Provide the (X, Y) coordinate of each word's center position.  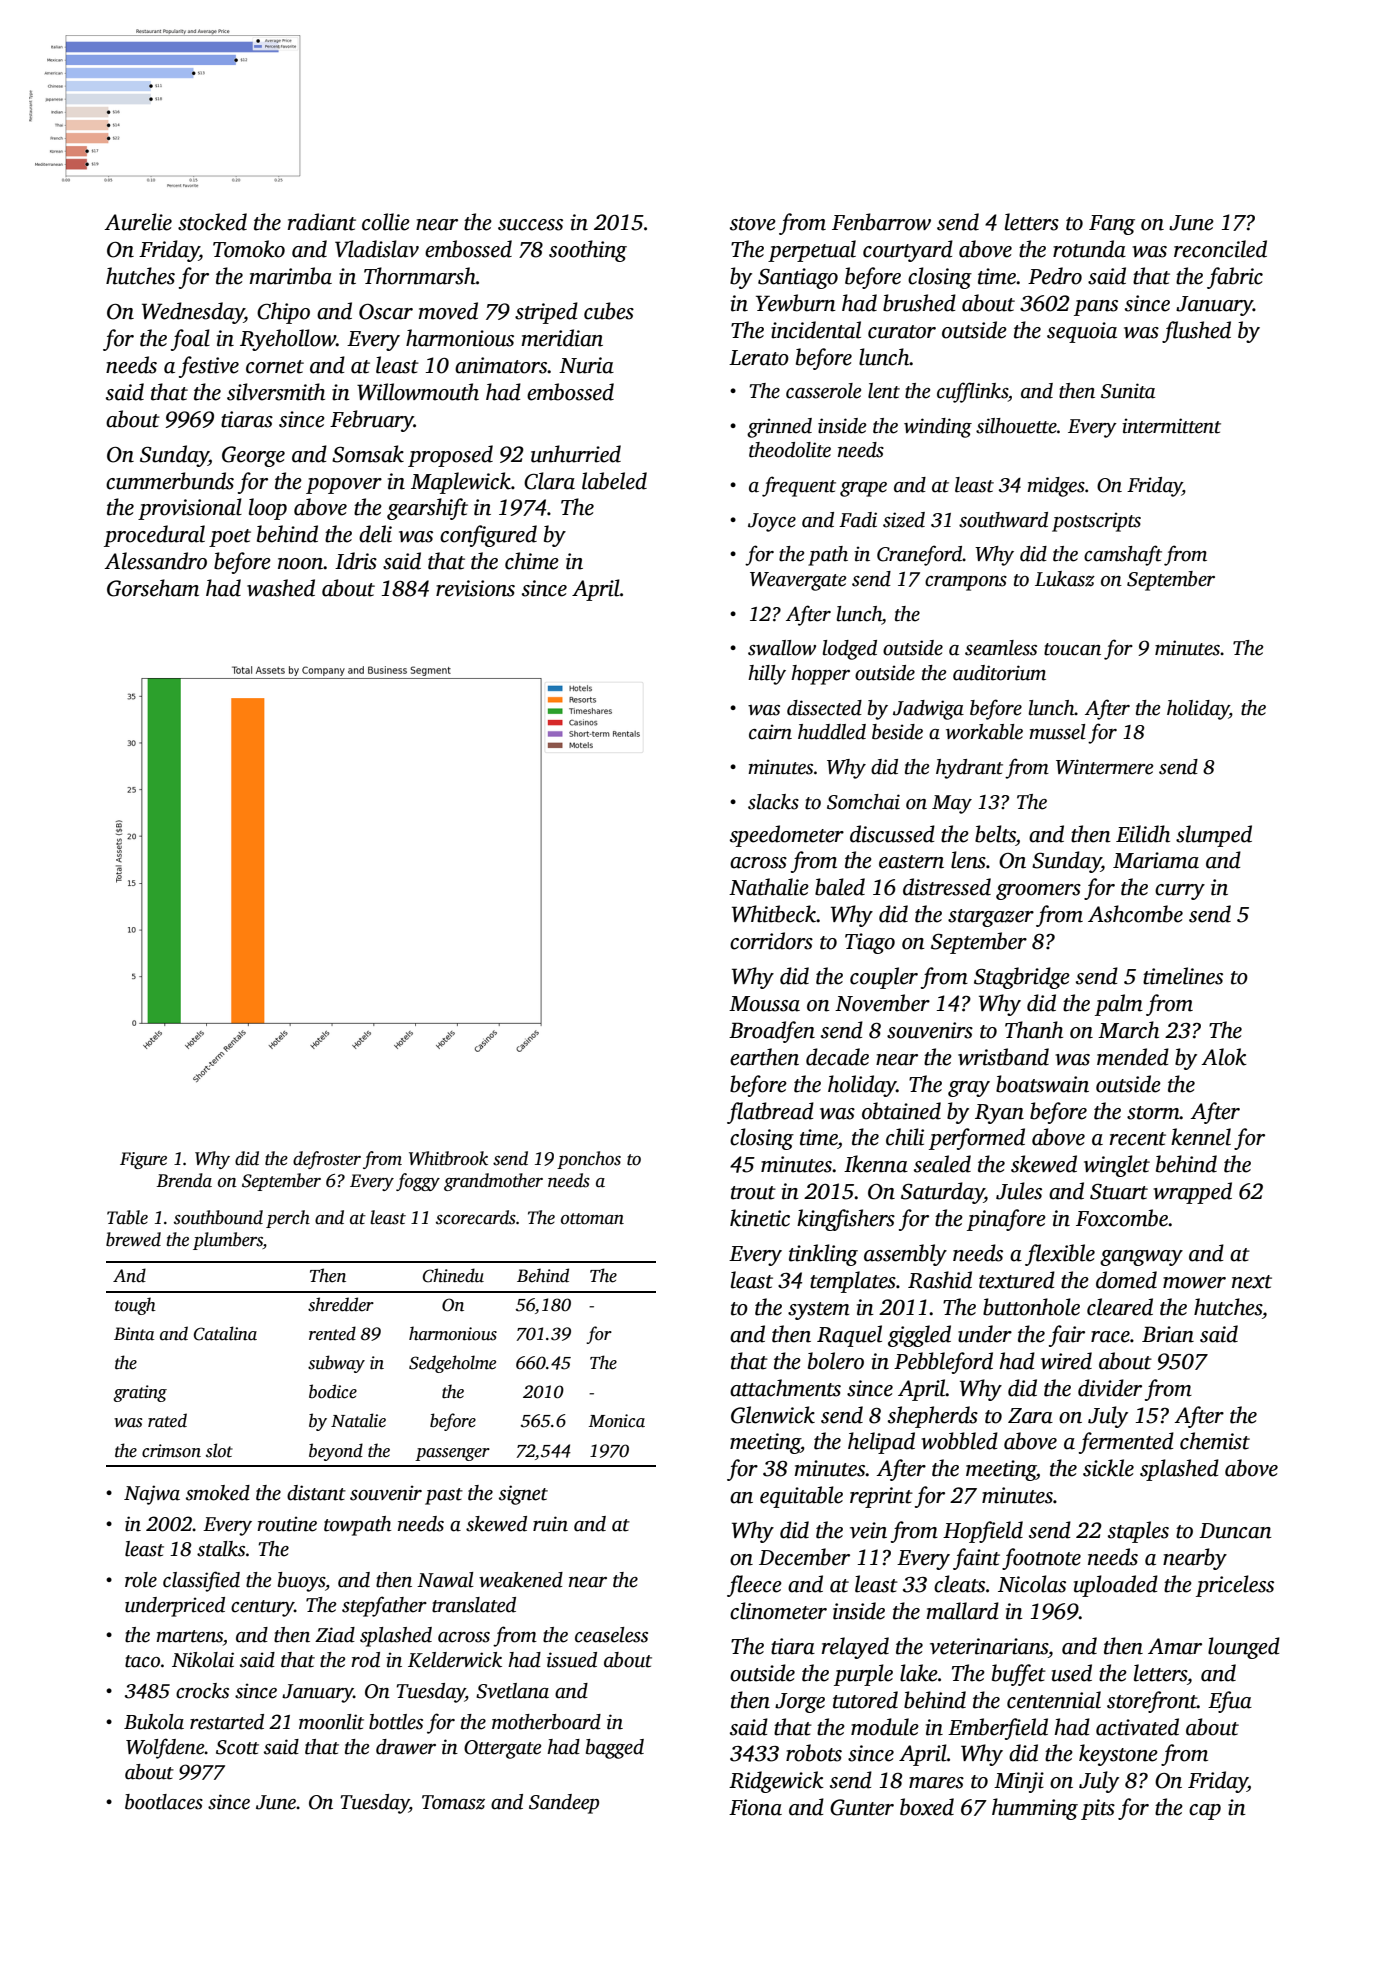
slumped (1214, 836)
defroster (327, 1160)
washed (281, 588)
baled (840, 887)
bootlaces (164, 1802)
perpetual (812, 251)
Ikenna (876, 1164)
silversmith (276, 392)
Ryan (999, 1114)
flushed (1196, 332)
